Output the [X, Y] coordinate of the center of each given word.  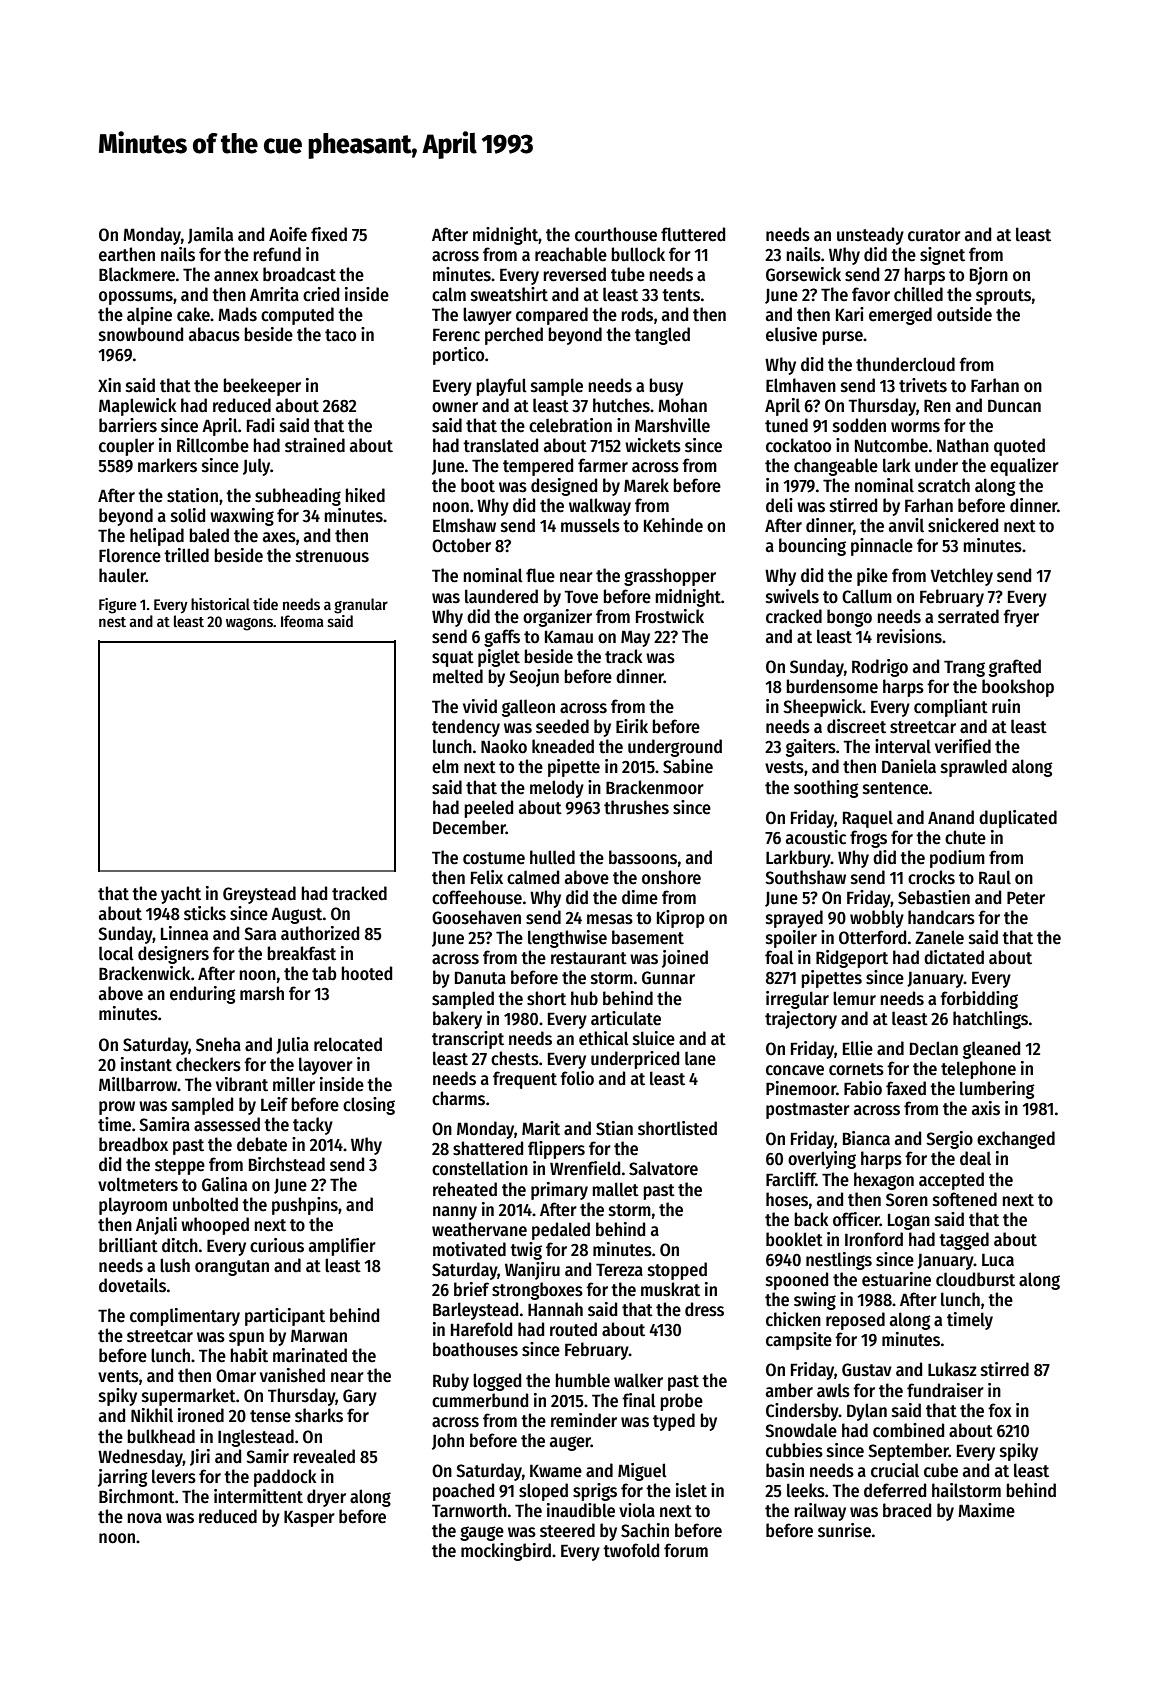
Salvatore [663, 1168]
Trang [964, 668]
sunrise [844, 1530]
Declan [934, 1048]
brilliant [128, 1245]
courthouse [616, 234]
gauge [482, 1533]
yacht [181, 895]
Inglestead [256, 1438]
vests [784, 767]
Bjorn [989, 276]
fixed [329, 234]
